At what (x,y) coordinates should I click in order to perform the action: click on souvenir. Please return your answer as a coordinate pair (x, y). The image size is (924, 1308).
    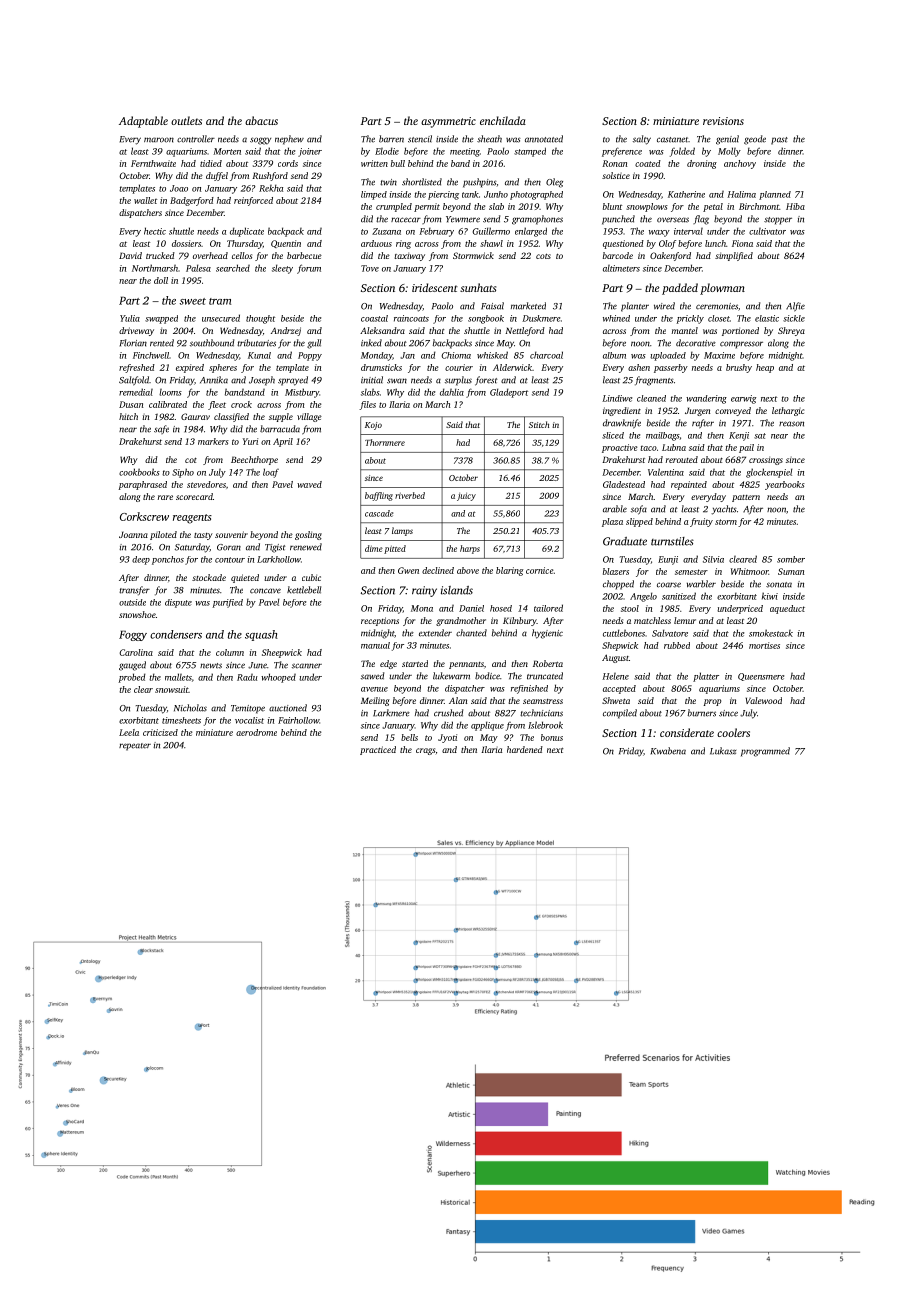
    Looking at the image, I should click on (231, 534).
